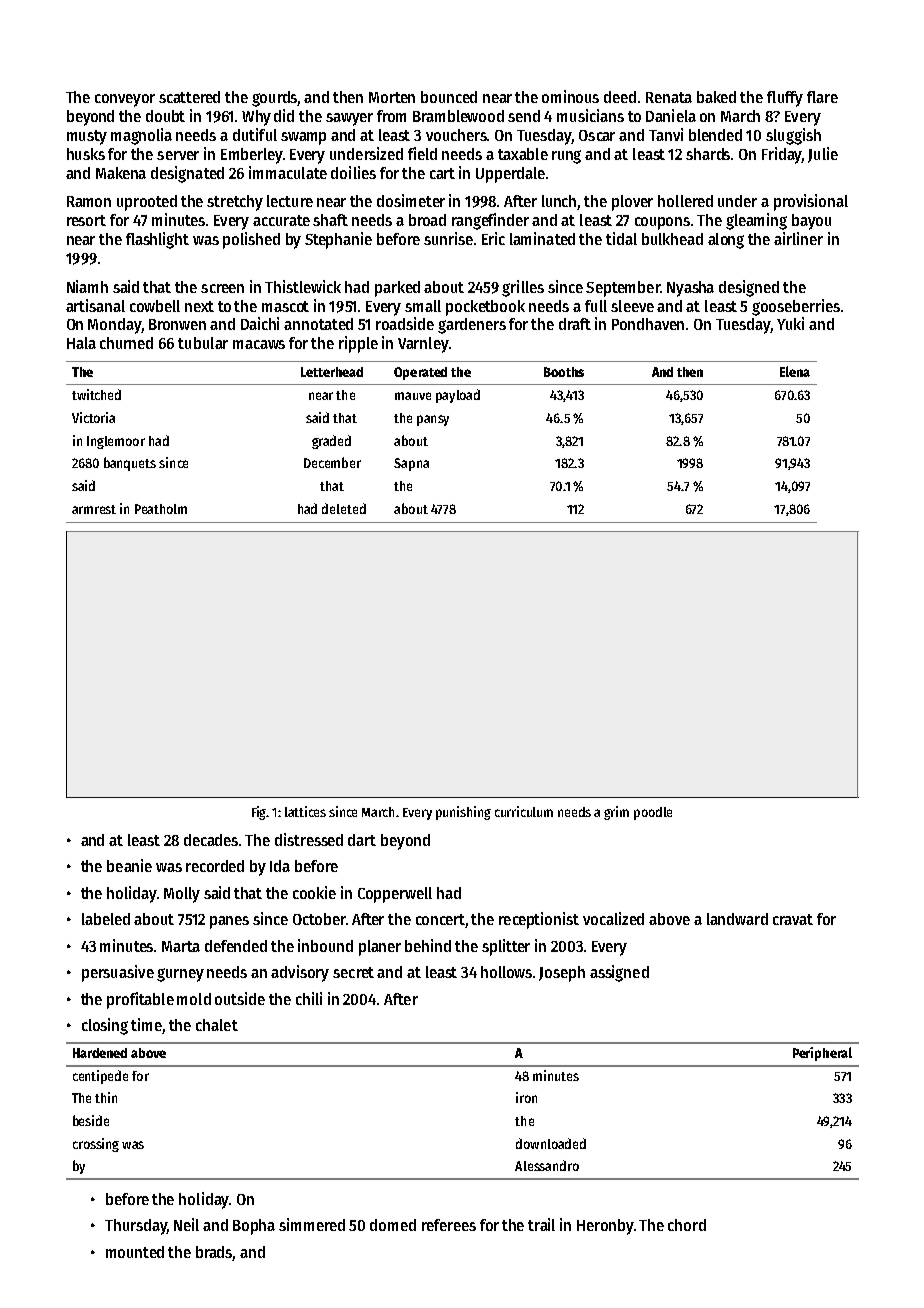  What do you see at coordinates (393, 1225) in the screenshot?
I see `domed` at bounding box center [393, 1225].
